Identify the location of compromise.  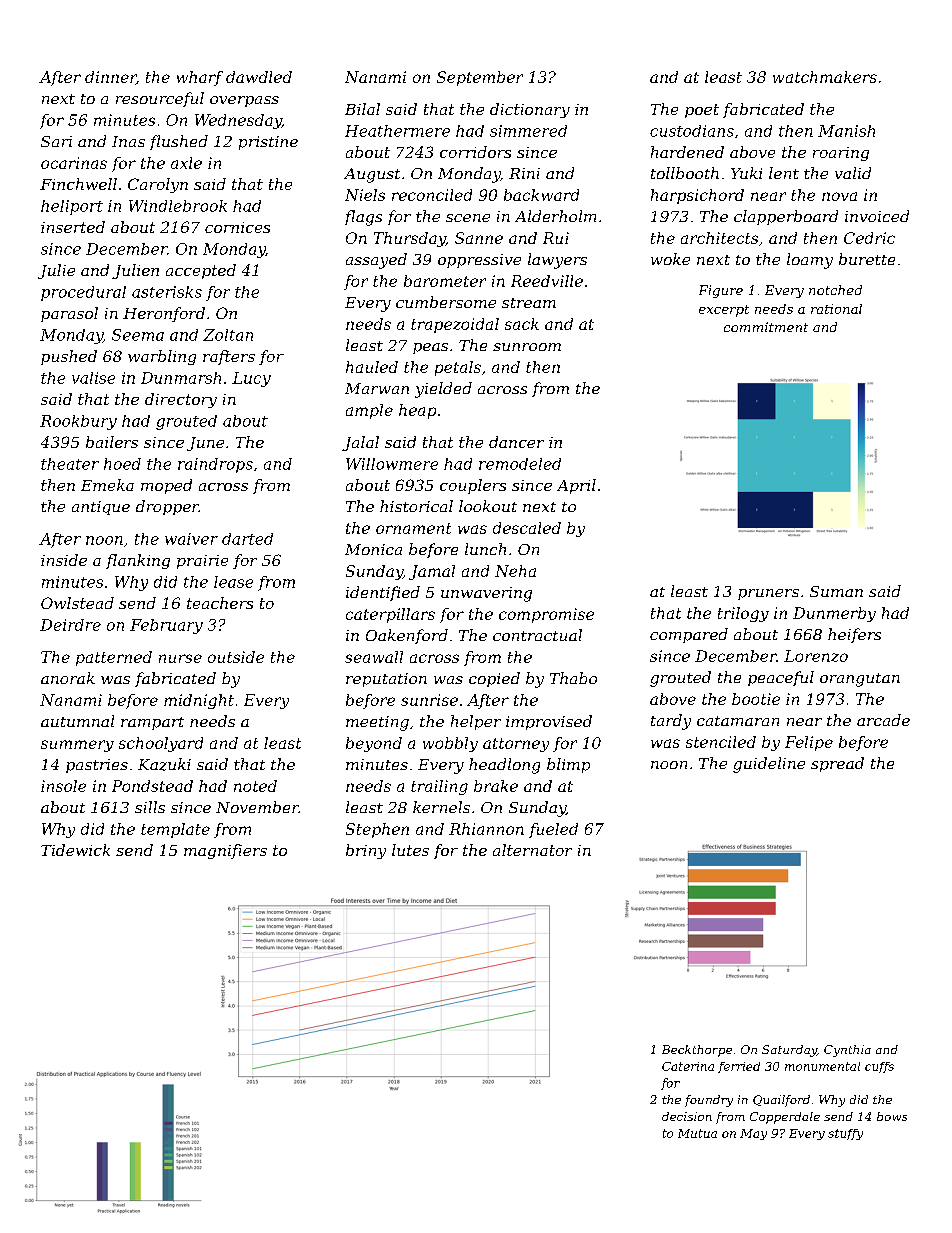
(546, 615).
